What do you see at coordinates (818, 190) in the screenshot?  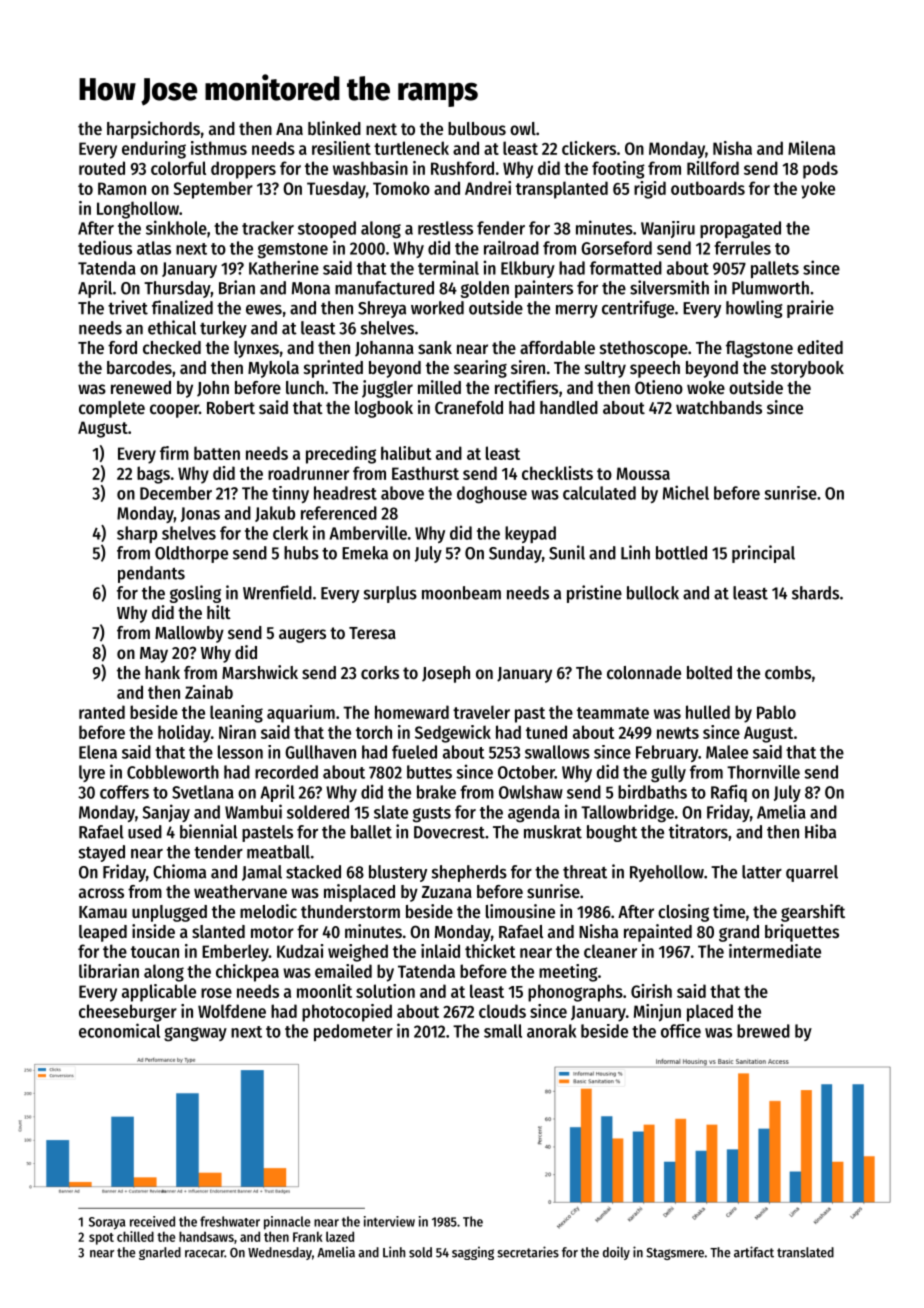 I see `yoke` at bounding box center [818, 190].
